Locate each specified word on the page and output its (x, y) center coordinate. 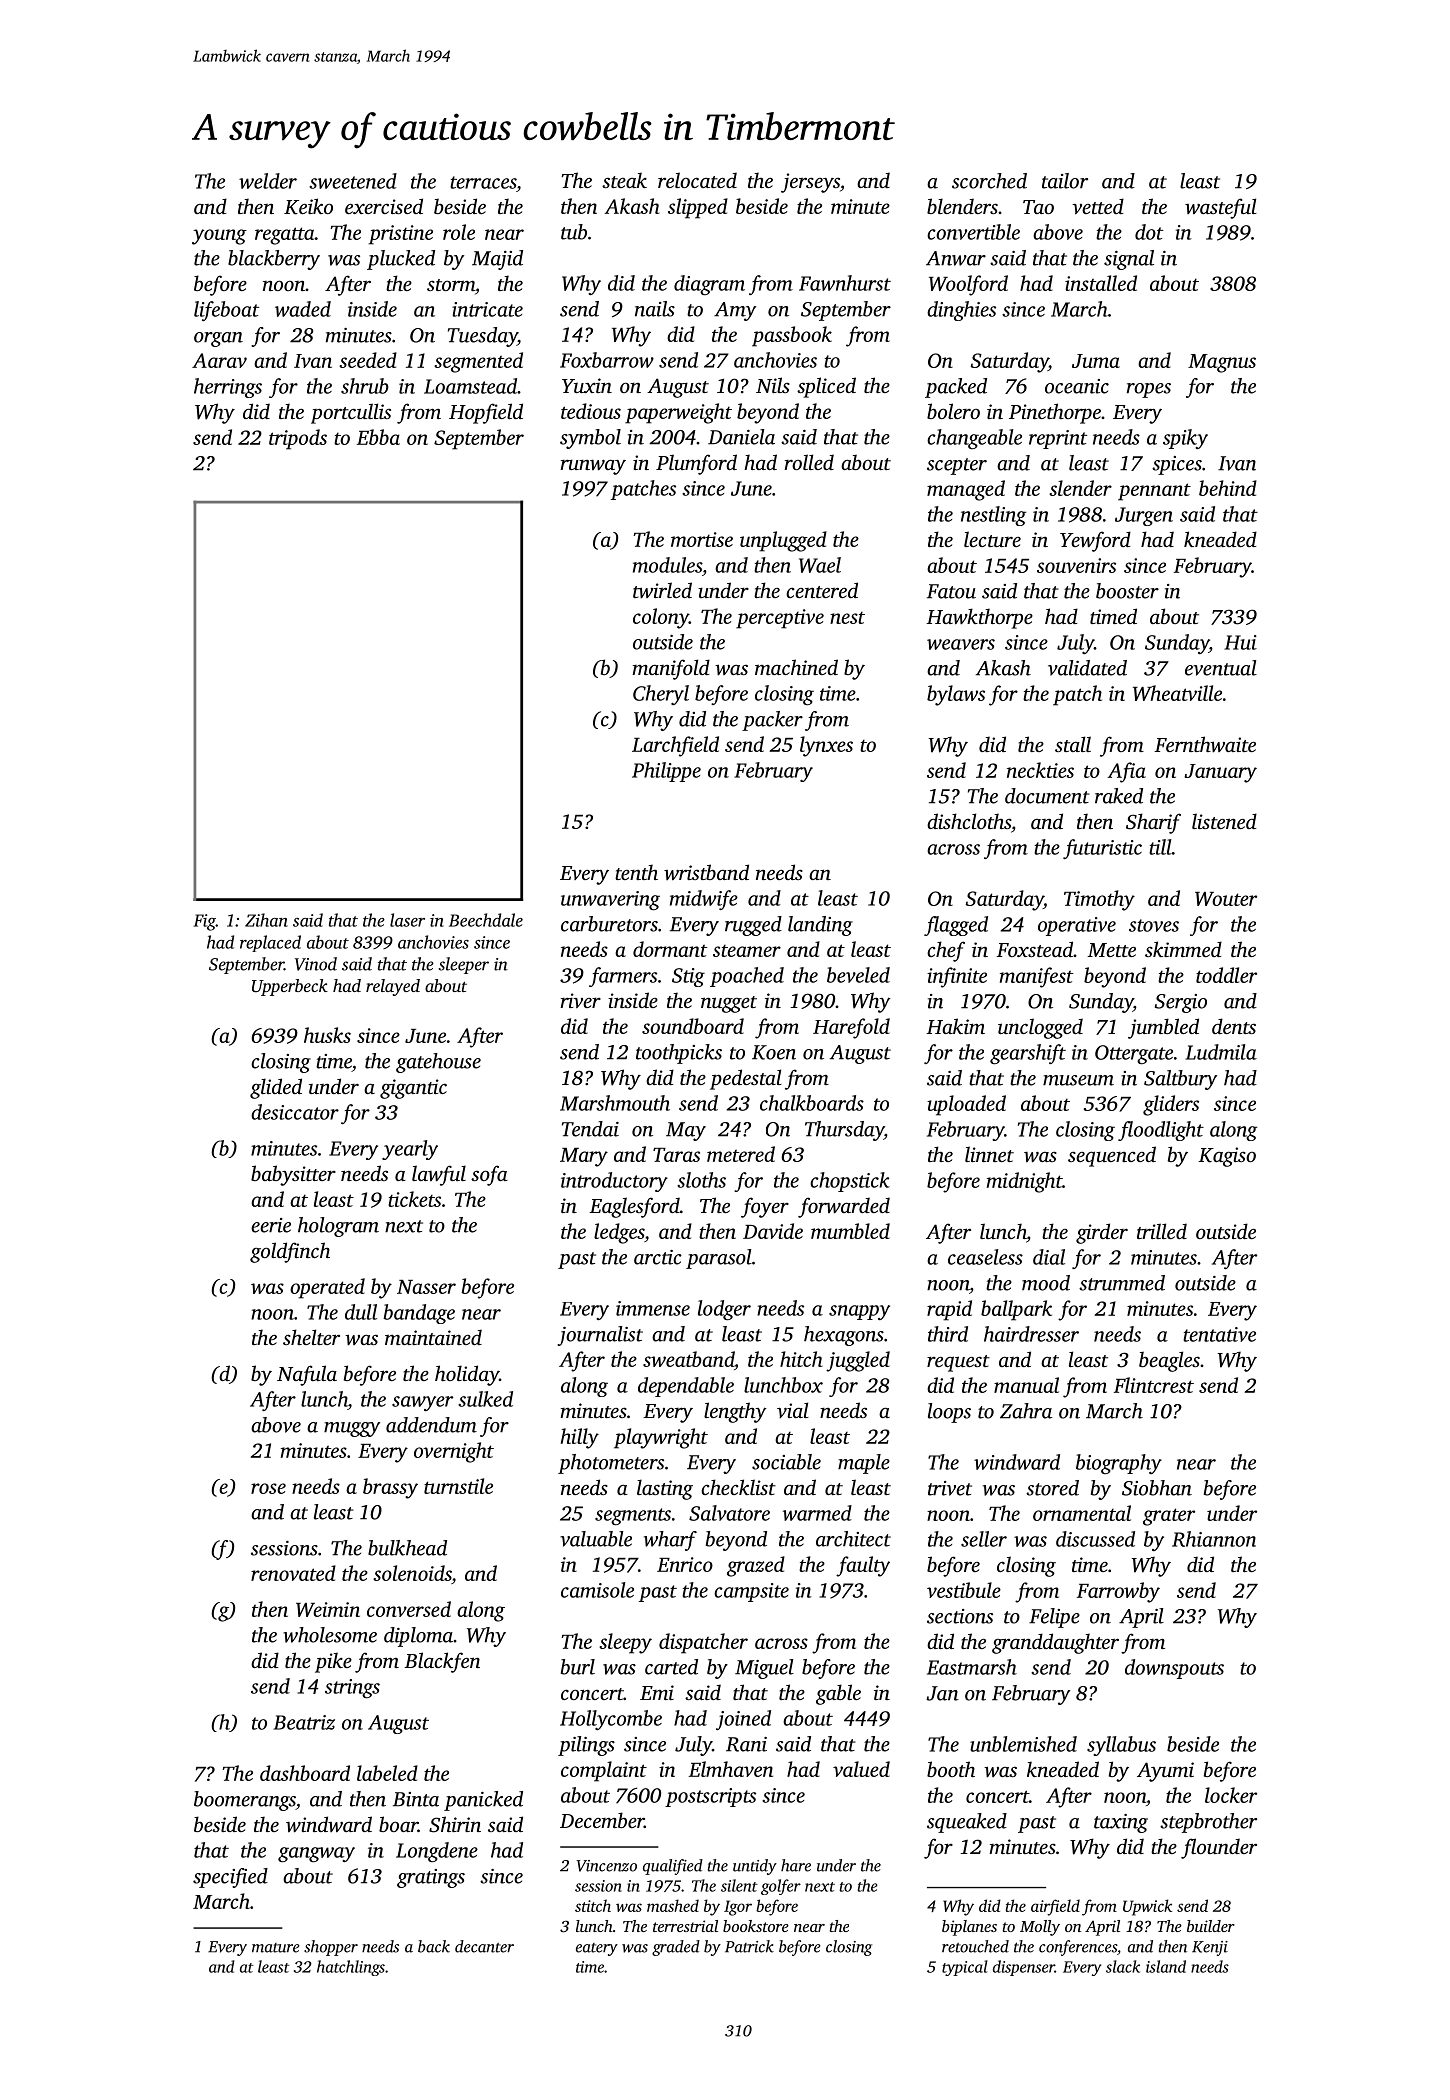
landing (820, 926)
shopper (331, 1948)
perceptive (780, 619)
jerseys (810, 183)
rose (268, 1488)
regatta (285, 236)
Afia (1126, 772)
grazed (756, 1566)
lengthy (735, 1412)
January (1221, 773)
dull (361, 1312)
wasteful (1221, 208)
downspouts (1174, 1669)
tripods (298, 439)
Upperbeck (290, 987)
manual (1026, 1385)
